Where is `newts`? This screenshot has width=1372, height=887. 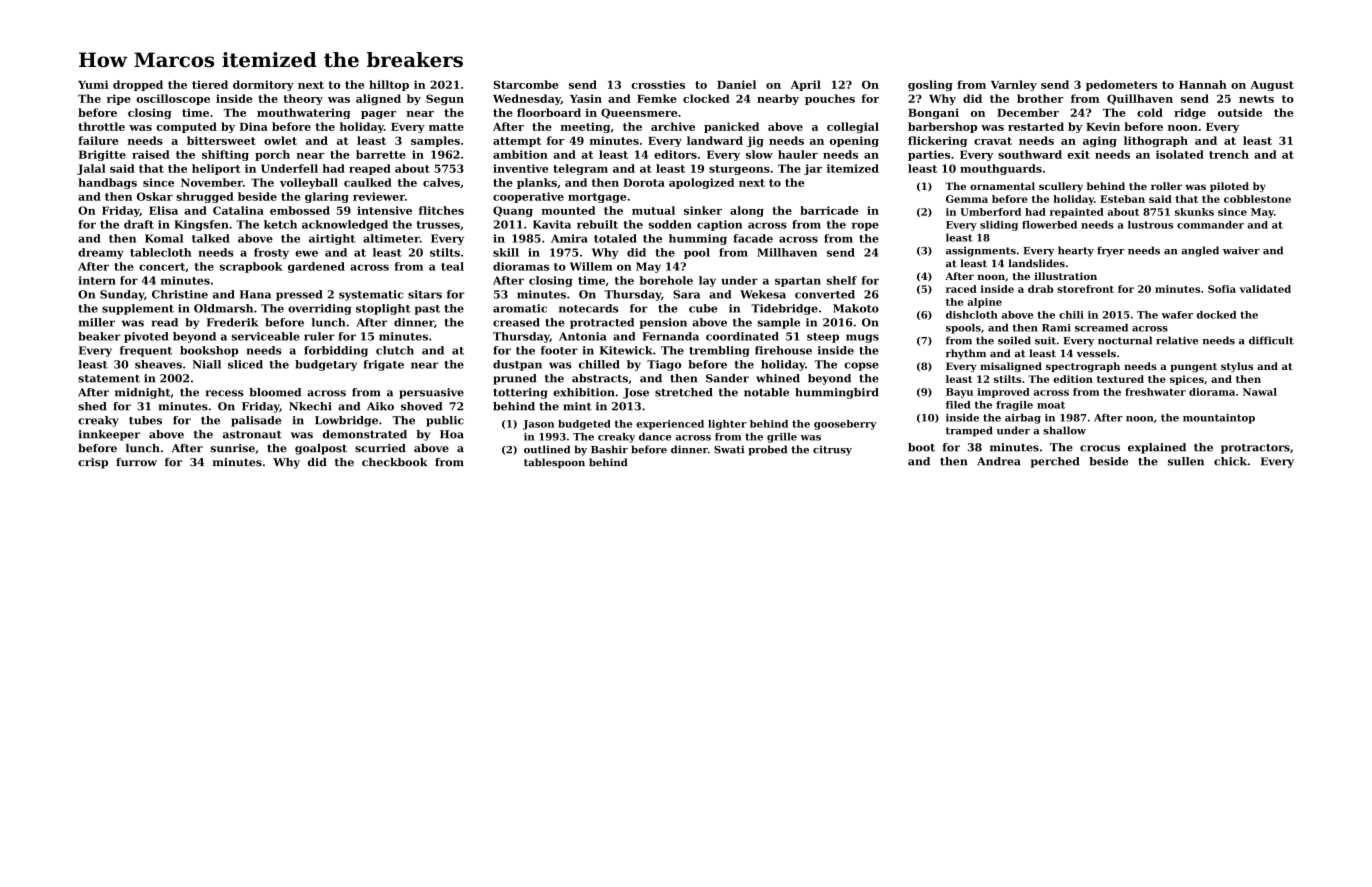 newts is located at coordinates (1256, 99).
